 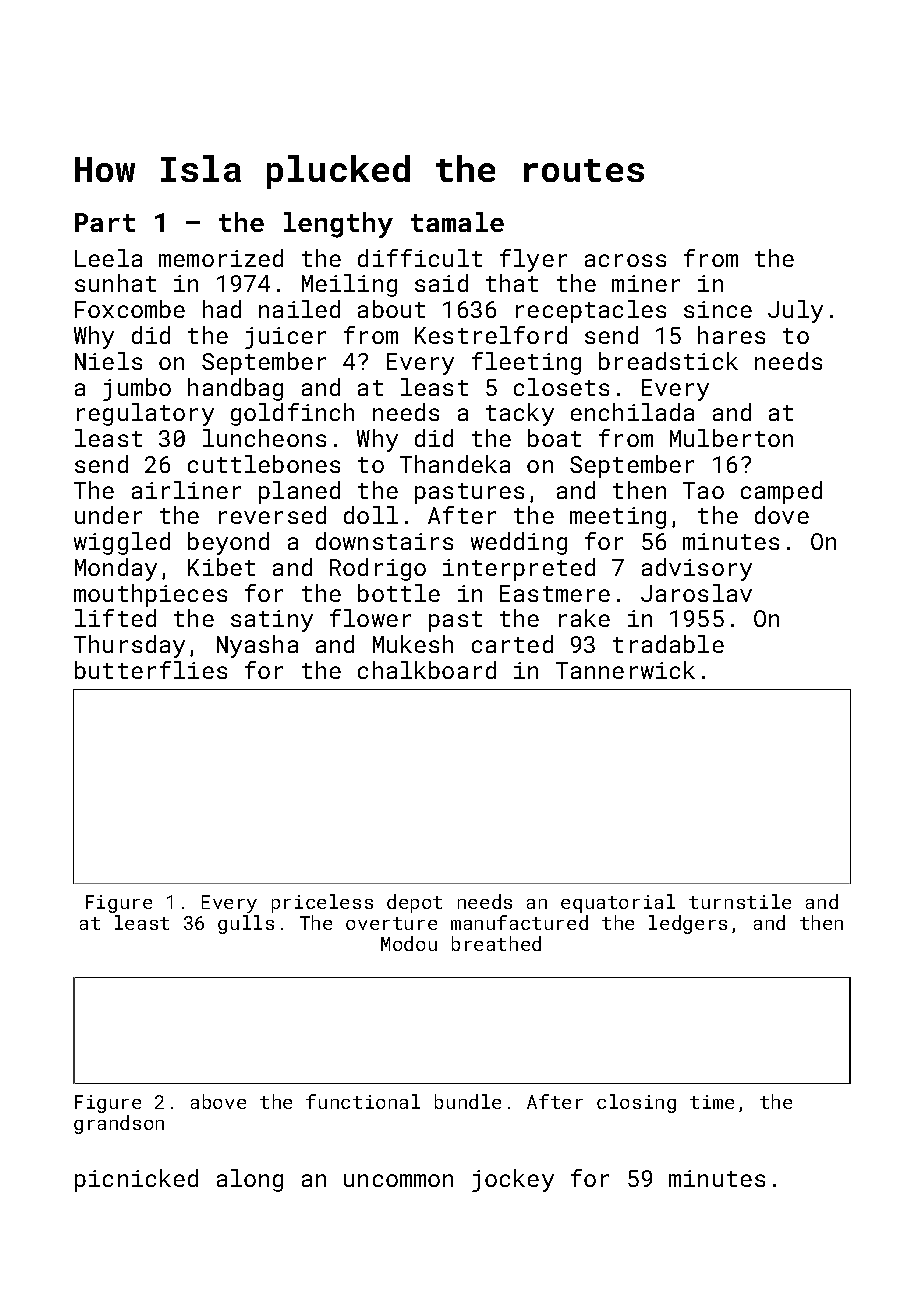 I want to click on July, so click(x=795, y=311).
